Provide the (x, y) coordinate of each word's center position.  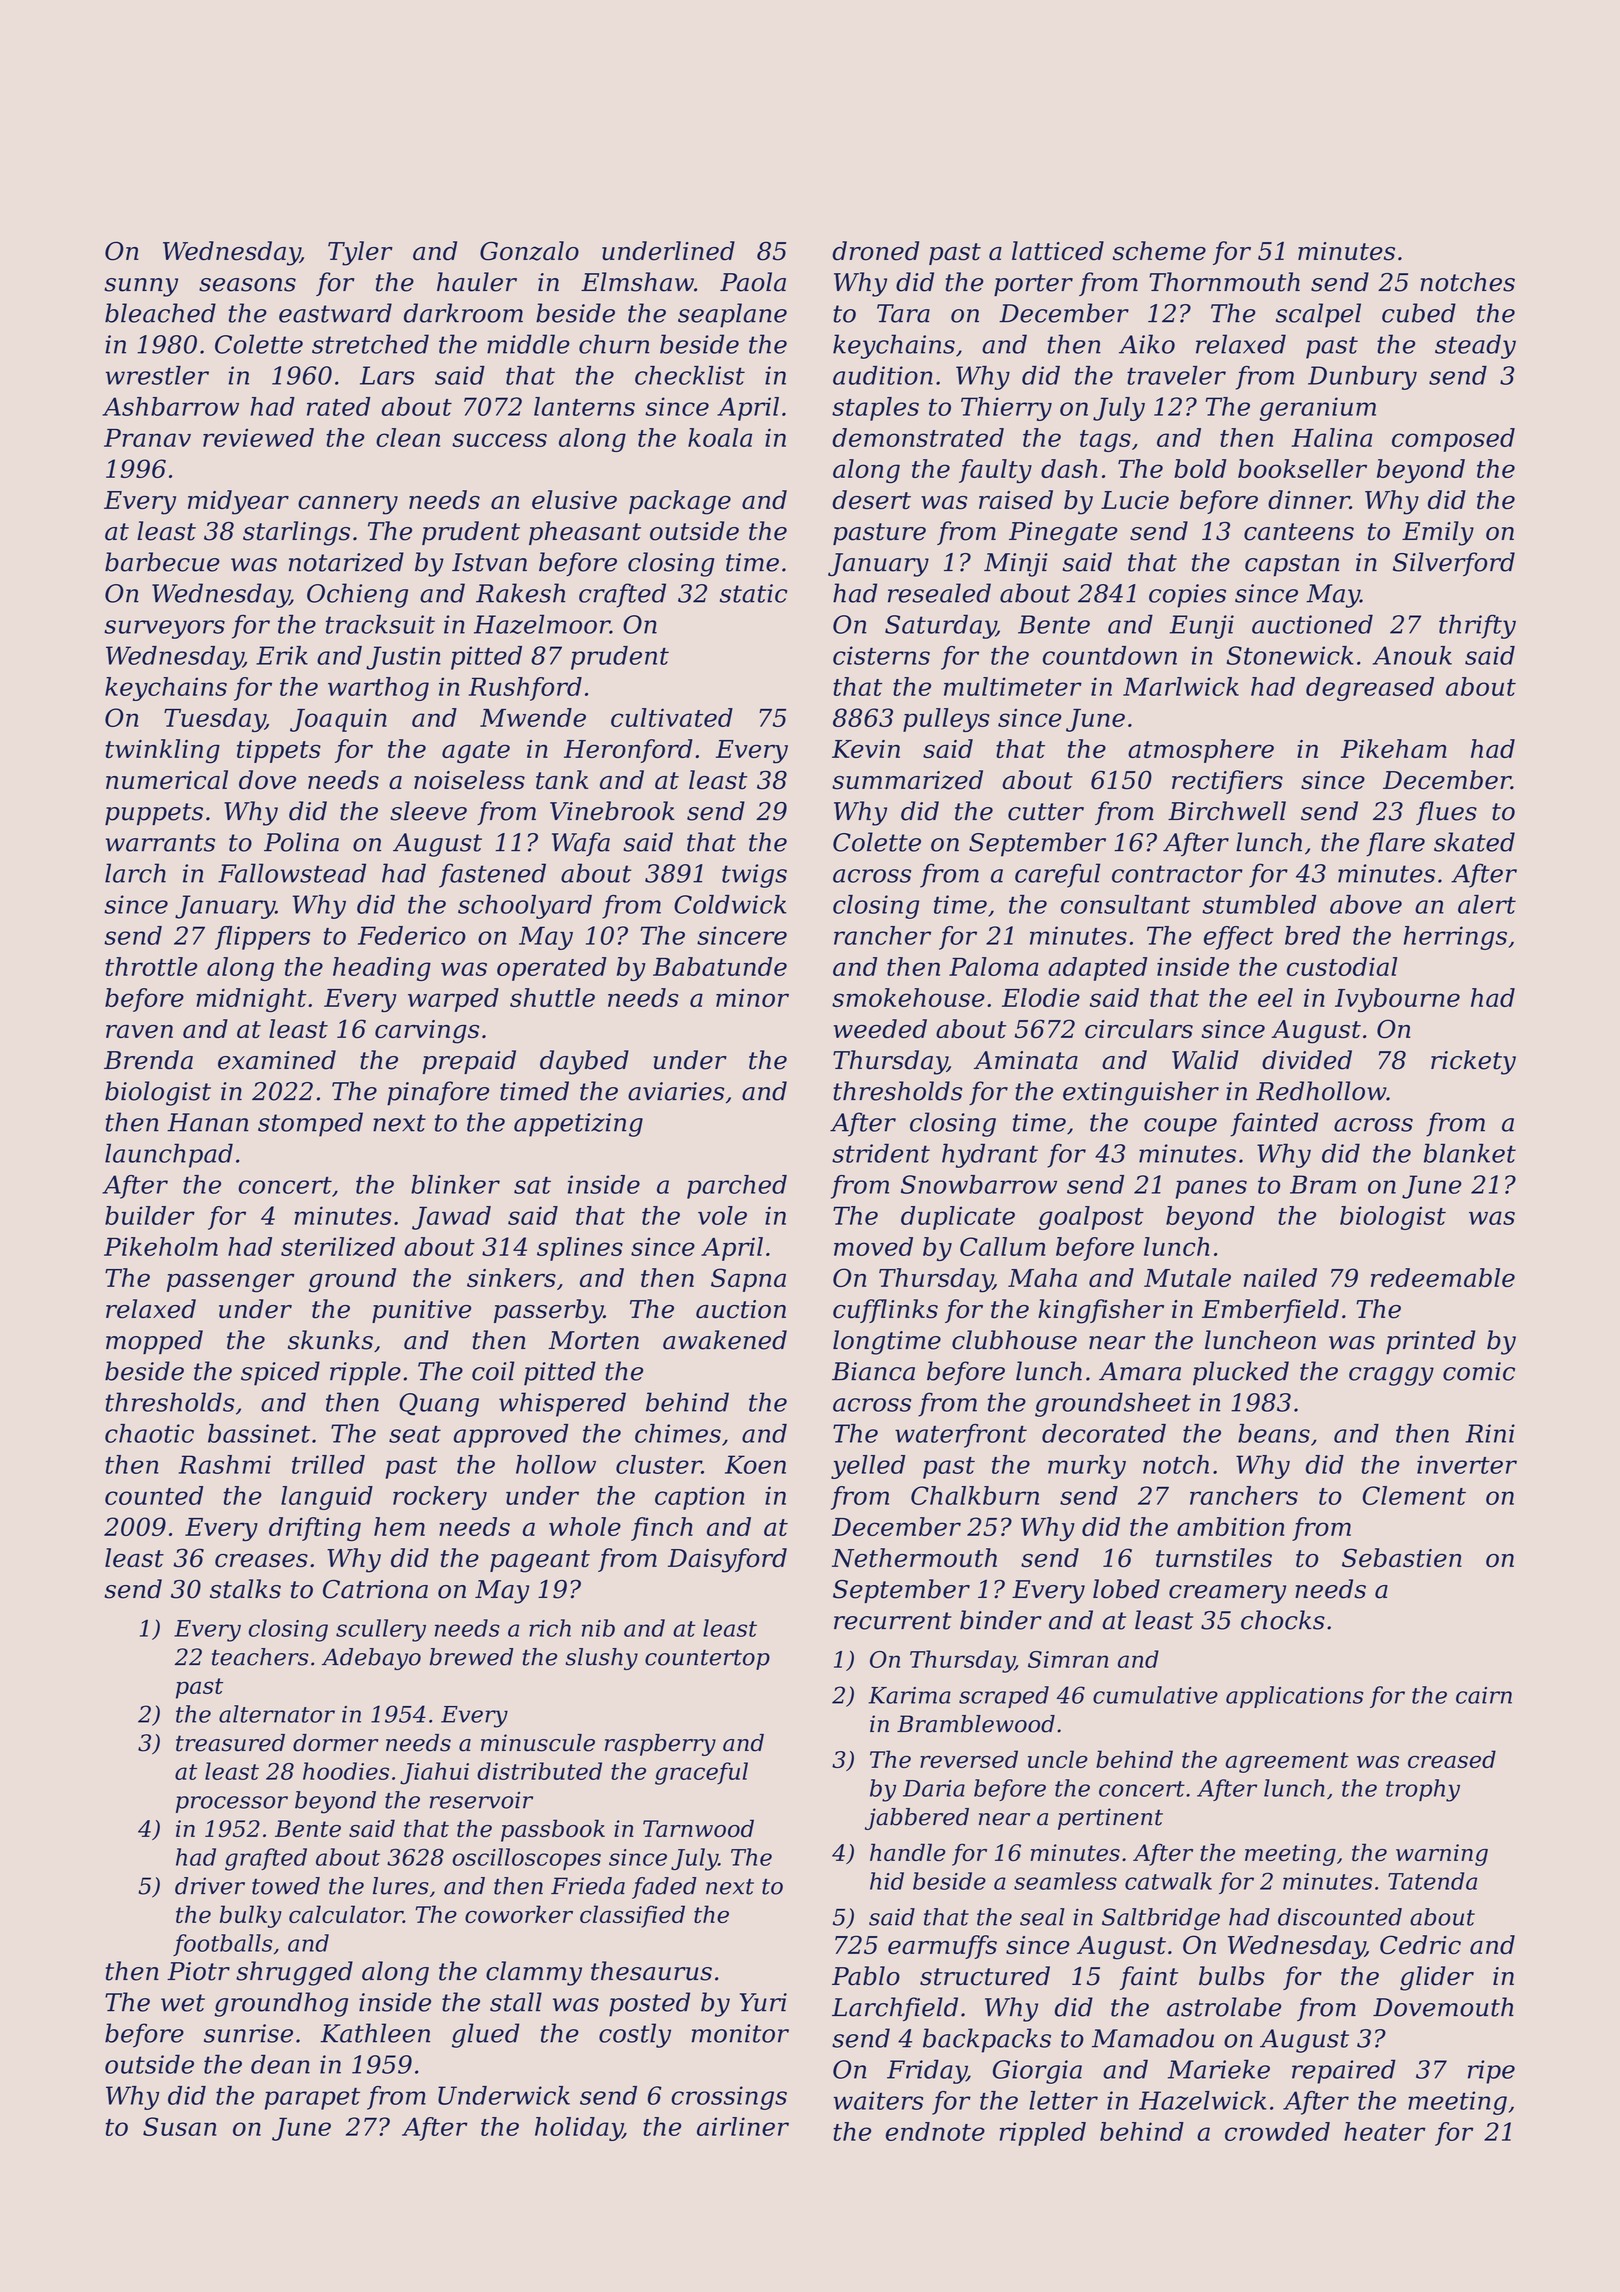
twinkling (163, 751)
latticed (1058, 251)
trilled (328, 1464)
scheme (1159, 251)
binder (1001, 1620)
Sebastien (1402, 1558)
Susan (180, 2126)
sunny (141, 287)
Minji (1016, 565)
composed (1453, 440)
